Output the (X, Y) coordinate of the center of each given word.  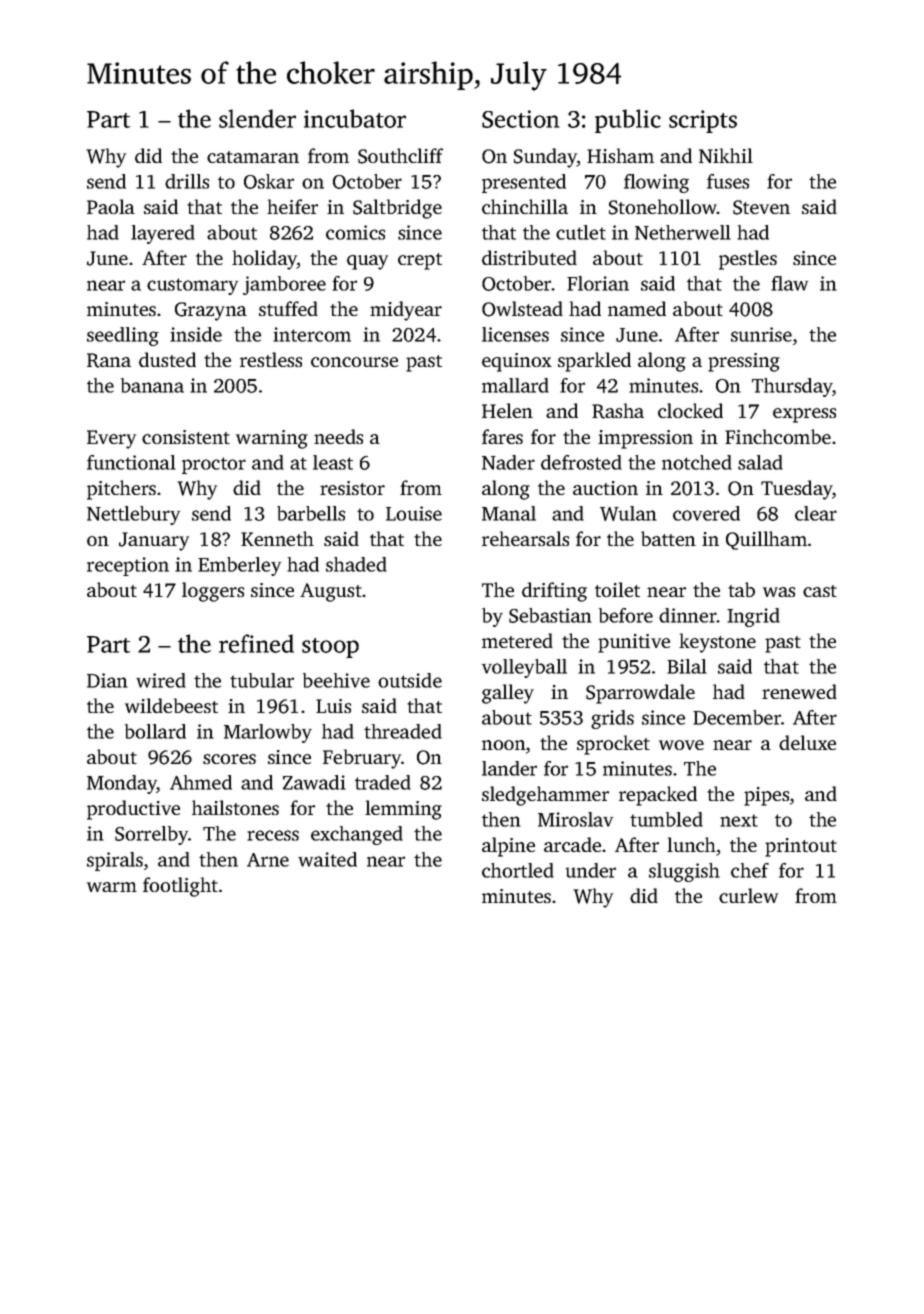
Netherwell (683, 232)
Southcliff (400, 156)
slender (257, 118)
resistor (352, 488)
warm (112, 887)
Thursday (792, 387)
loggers (213, 592)
